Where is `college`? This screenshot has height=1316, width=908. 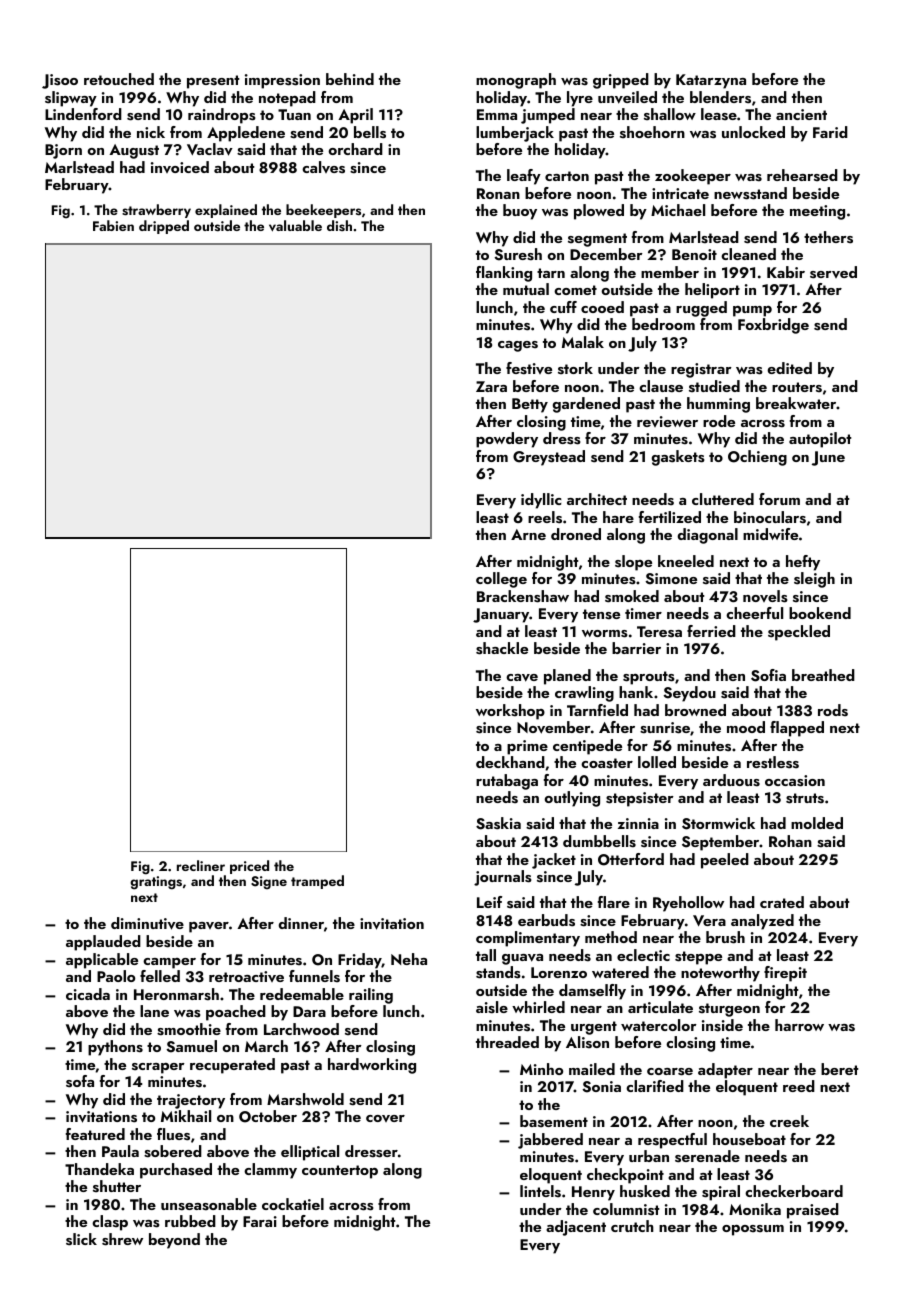
college is located at coordinates (501, 580).
